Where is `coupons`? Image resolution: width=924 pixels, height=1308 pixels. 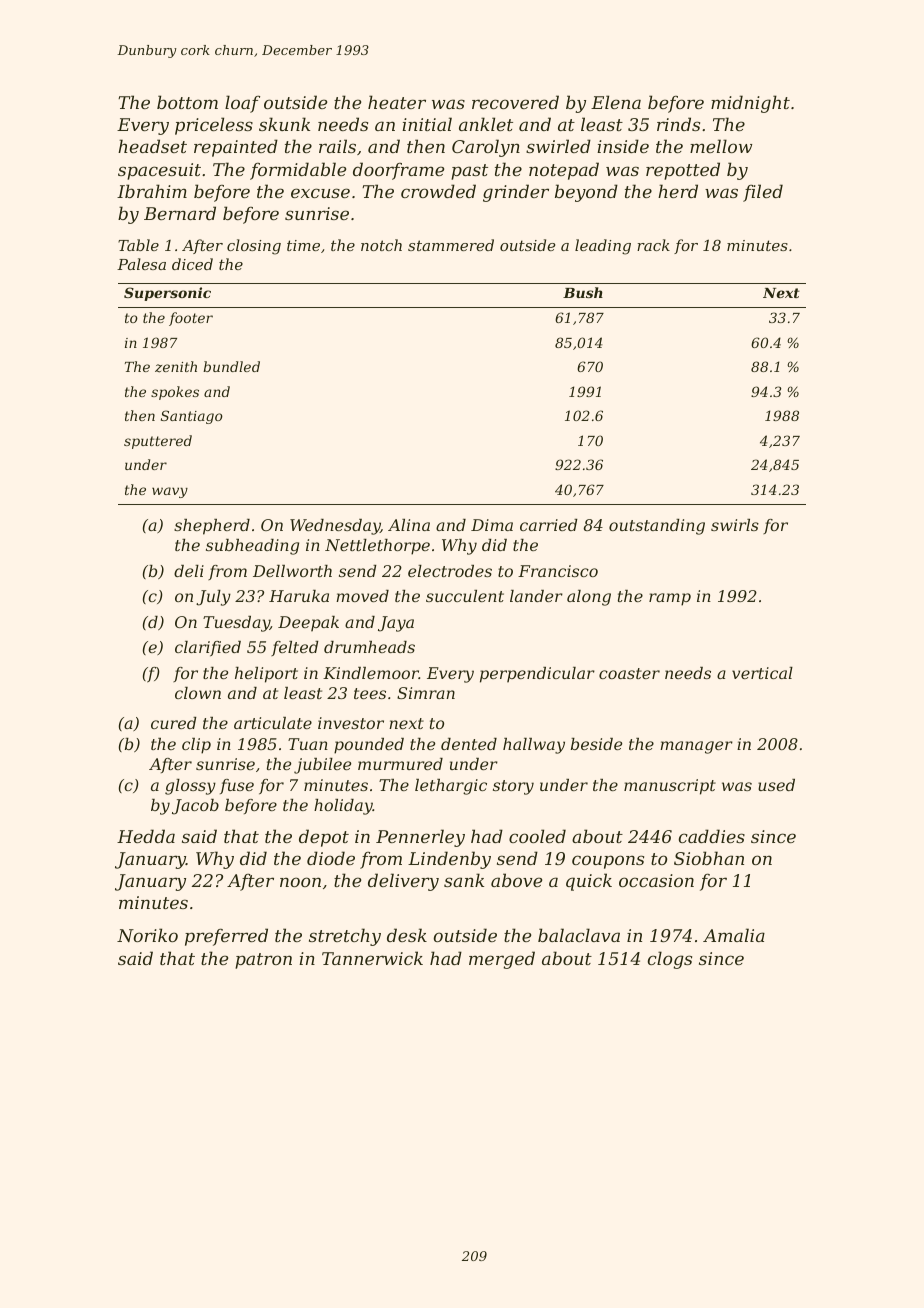 coupons is located at coordinates (608, 862).
